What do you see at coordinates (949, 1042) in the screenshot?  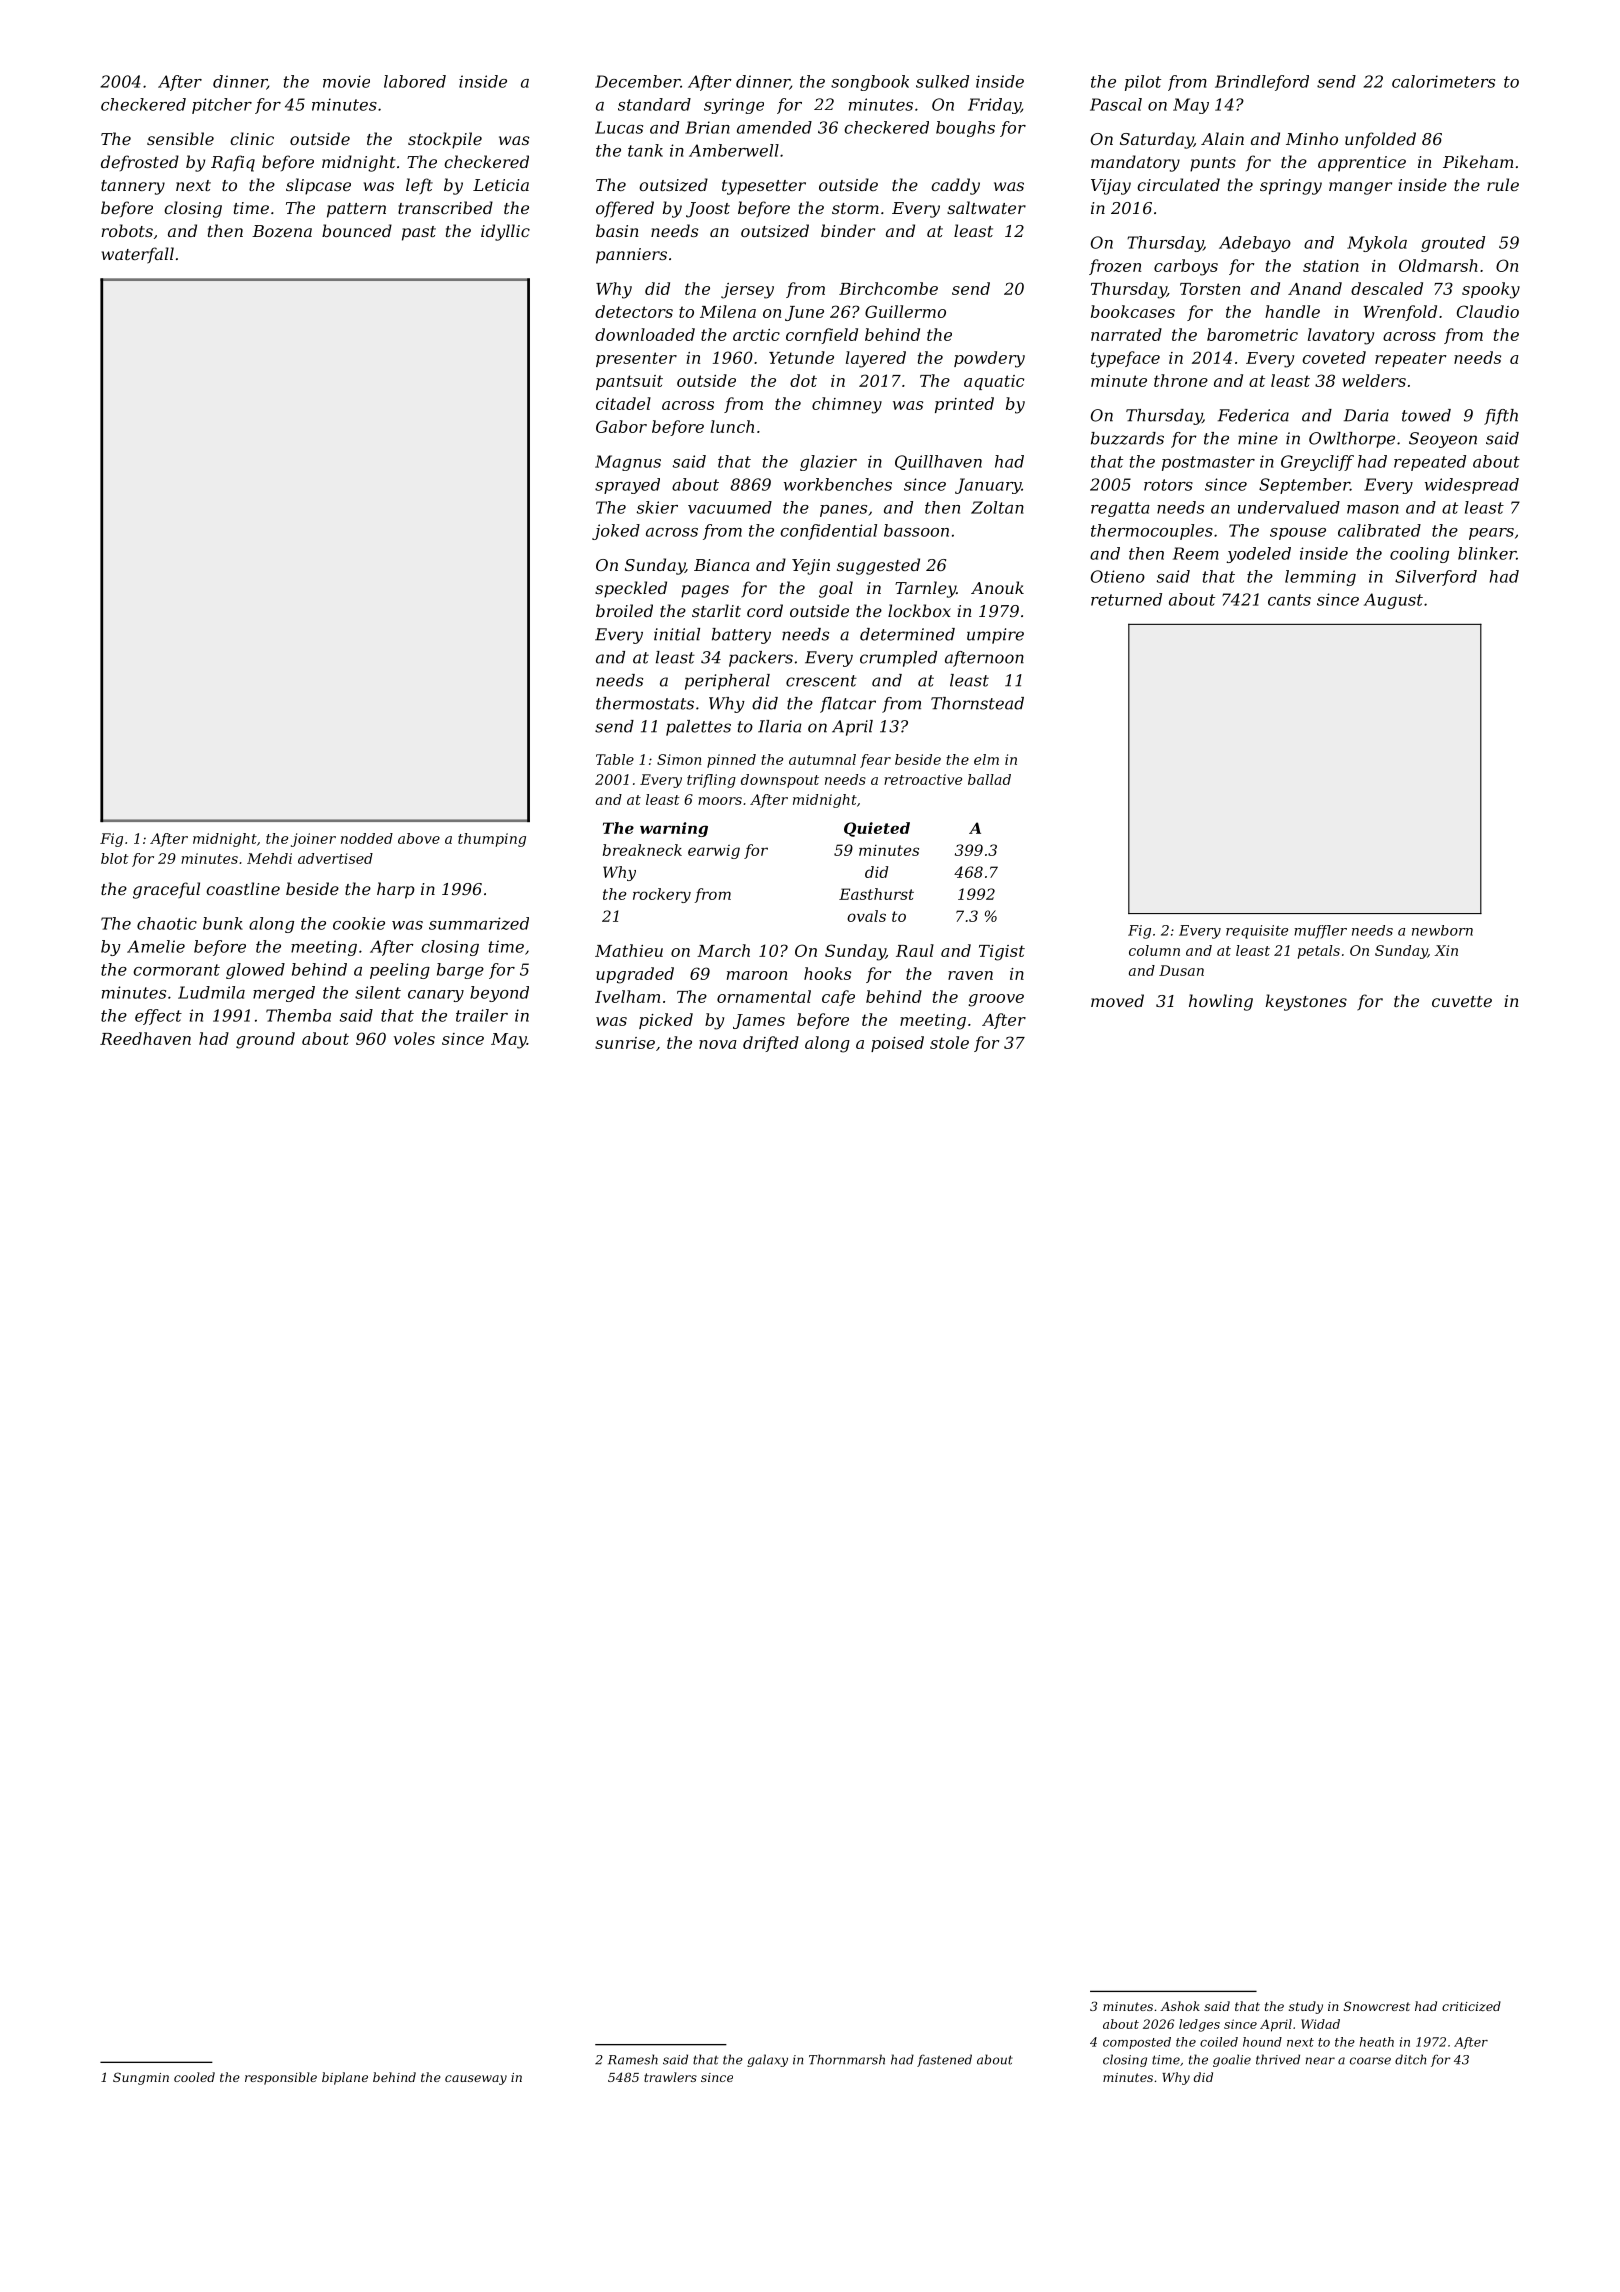 I see `stole` at bounding box center [949, 1042].
